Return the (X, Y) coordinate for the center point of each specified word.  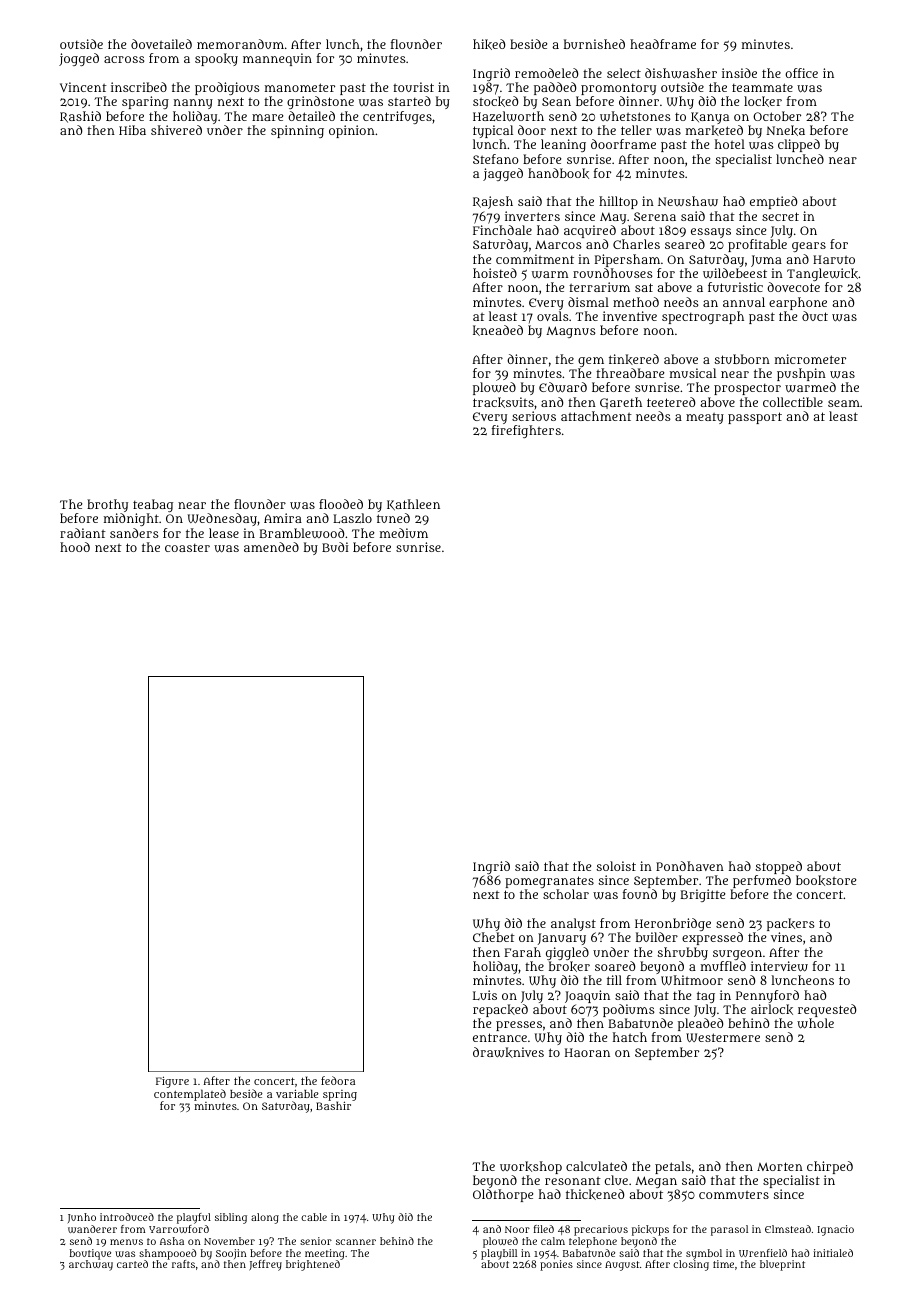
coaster (187, 548)
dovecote (793, 287)
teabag (153, 506)
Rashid (80, 117)
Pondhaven (690, 866)
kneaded (498, 330)
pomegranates (549, 883)
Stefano (496, 159)
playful (194, 1218)
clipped (799, 145)
